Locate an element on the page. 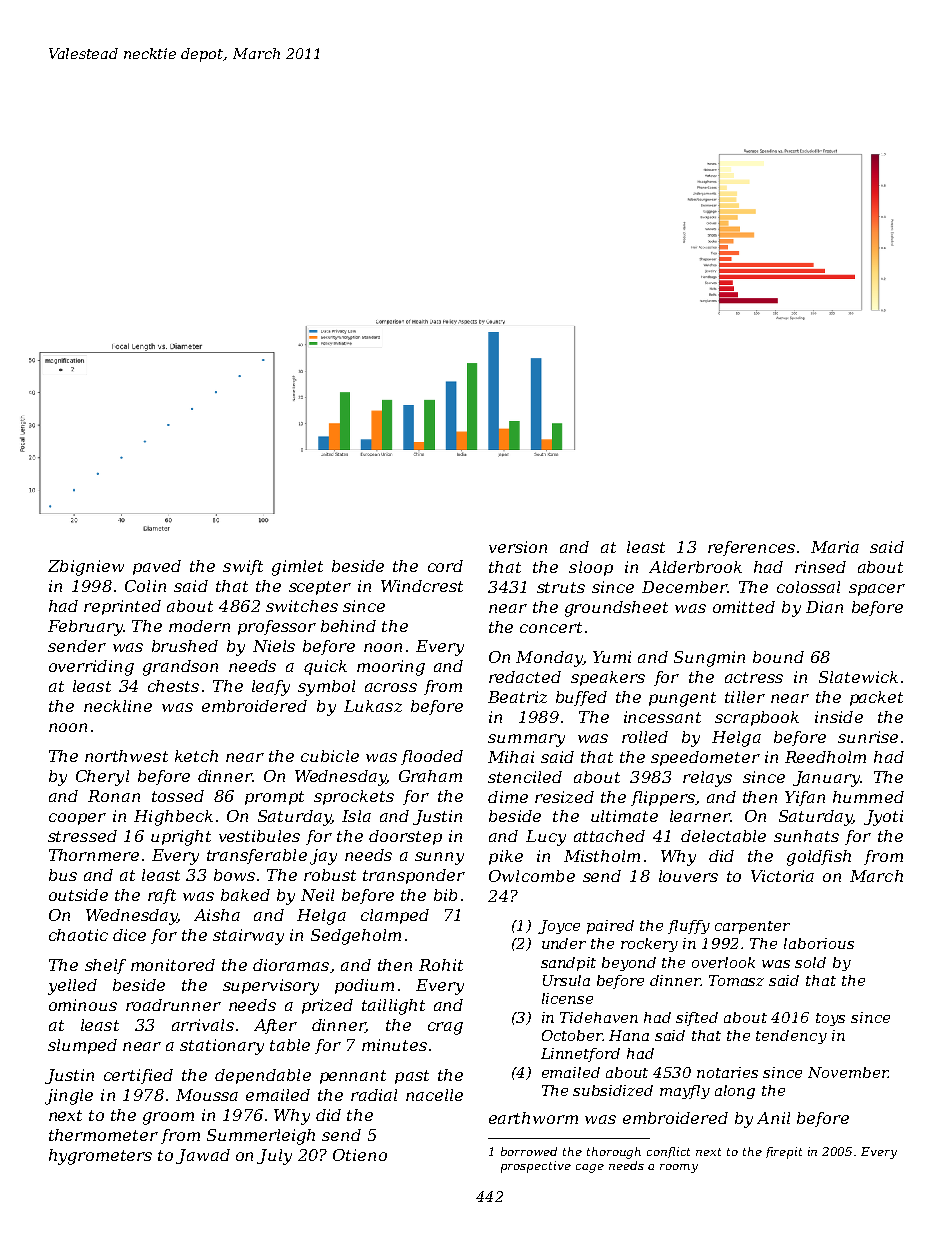 This page has width=952, height=1233. pungent is located at coordinates (682, 699).
